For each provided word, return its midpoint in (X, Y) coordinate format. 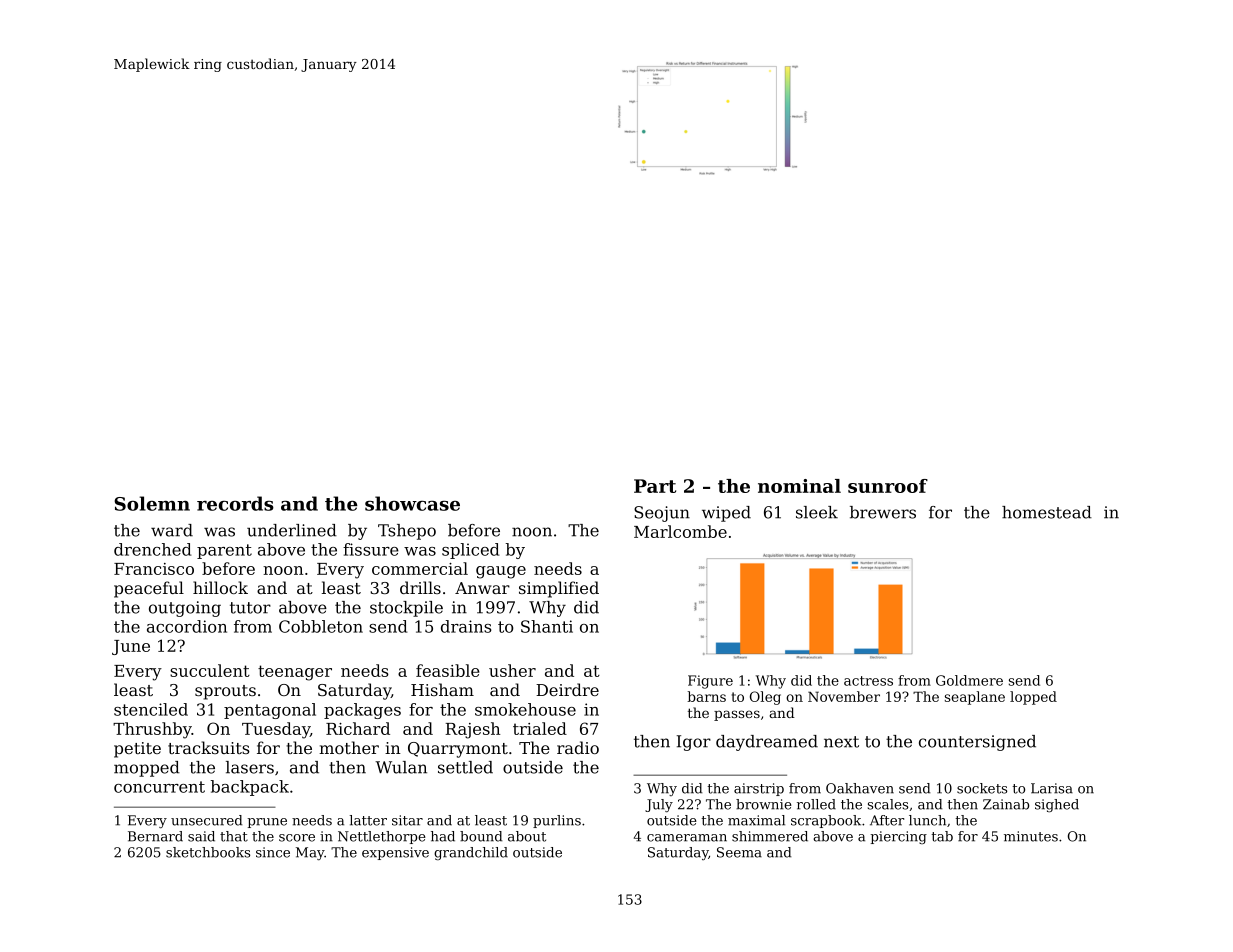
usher (512, 670)
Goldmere (969, 680)
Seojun (662, 514)
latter (368, 820)
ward (172, 530)
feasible (448, 670)
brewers (883, 512)
